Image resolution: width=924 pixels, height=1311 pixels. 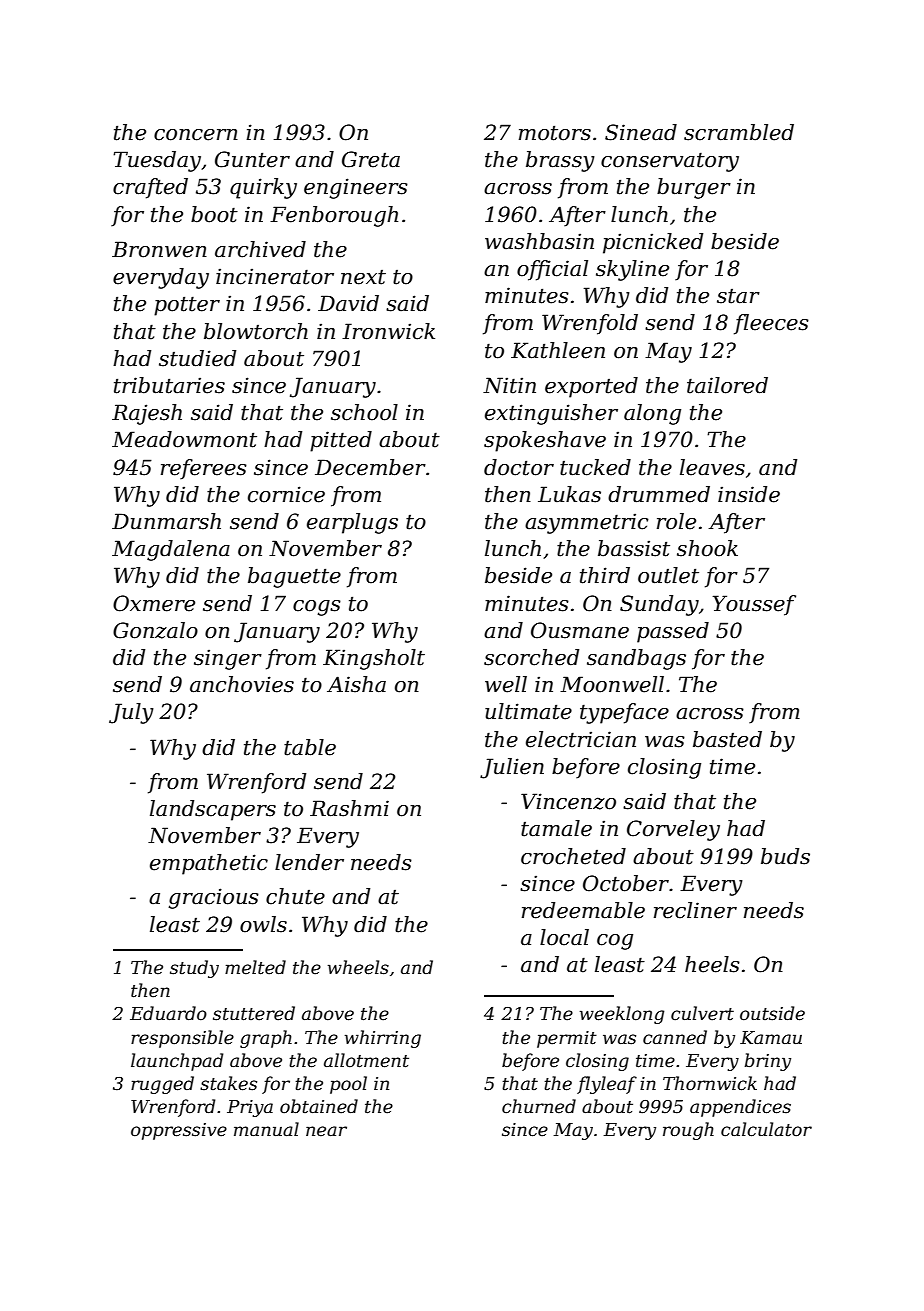 I want to click on Meadowmont, so click(x=184, y=439).
